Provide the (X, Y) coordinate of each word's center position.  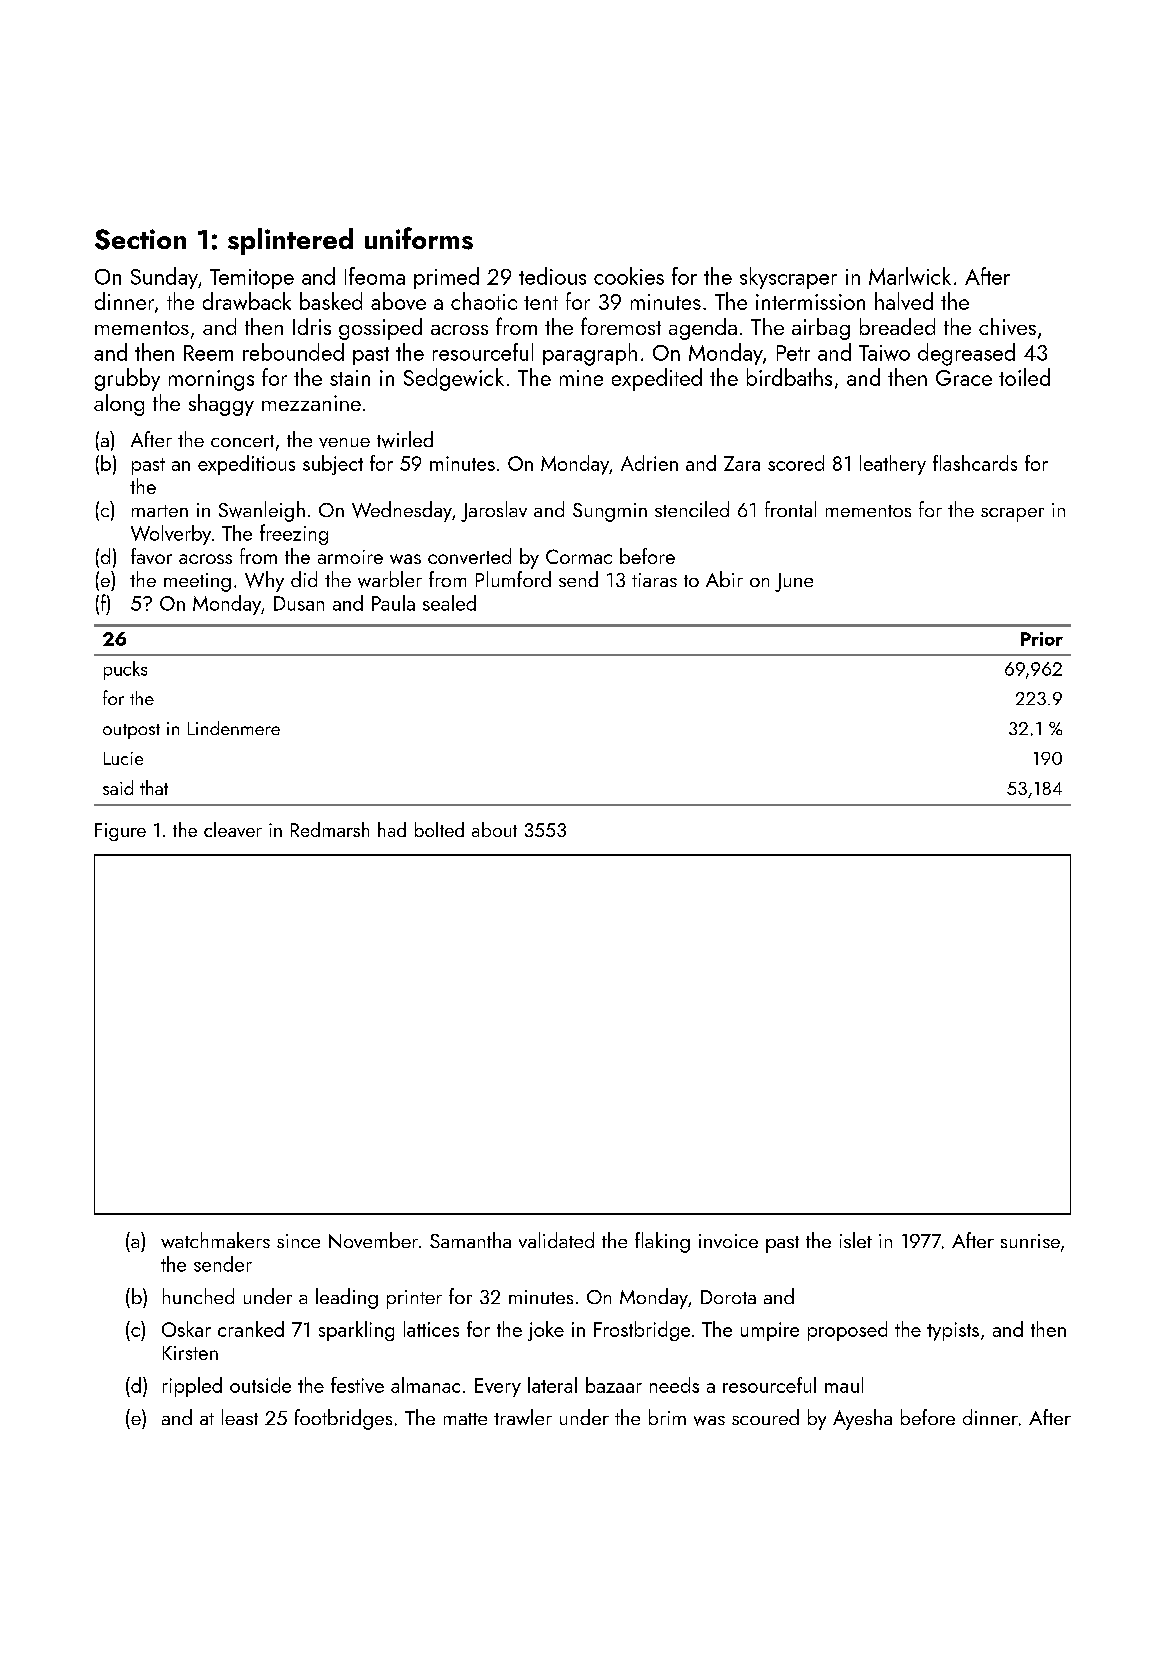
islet (856, 1240)
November (373, 1240)
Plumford (513, 579)
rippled (192, 1387)
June (794, 582)
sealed (449, 603)
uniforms (419, 238)
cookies (629, 276)
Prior (1042, 639)
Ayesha (862, 1419)
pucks (125, 670)
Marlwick (910, 276)
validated (556, 1240)
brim (667, 1417)
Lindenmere (234, 728)
